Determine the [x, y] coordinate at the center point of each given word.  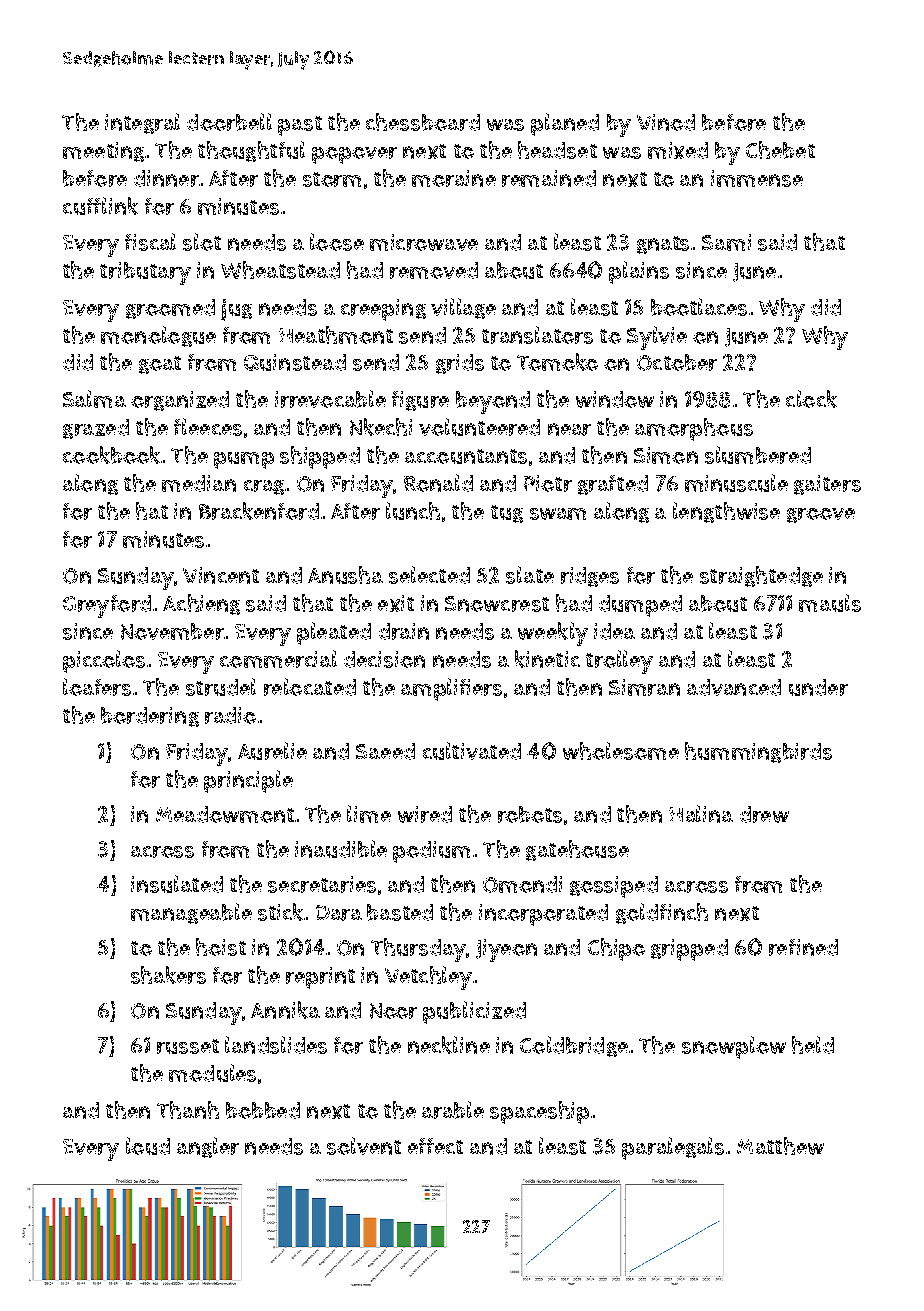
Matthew [780, 1146]
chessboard [423, 122]
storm [332, 179]
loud [148, 1146]
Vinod [666, 122]
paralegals [673, 1148]
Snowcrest [497, 604]
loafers [97, 687]
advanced [734, 687]
